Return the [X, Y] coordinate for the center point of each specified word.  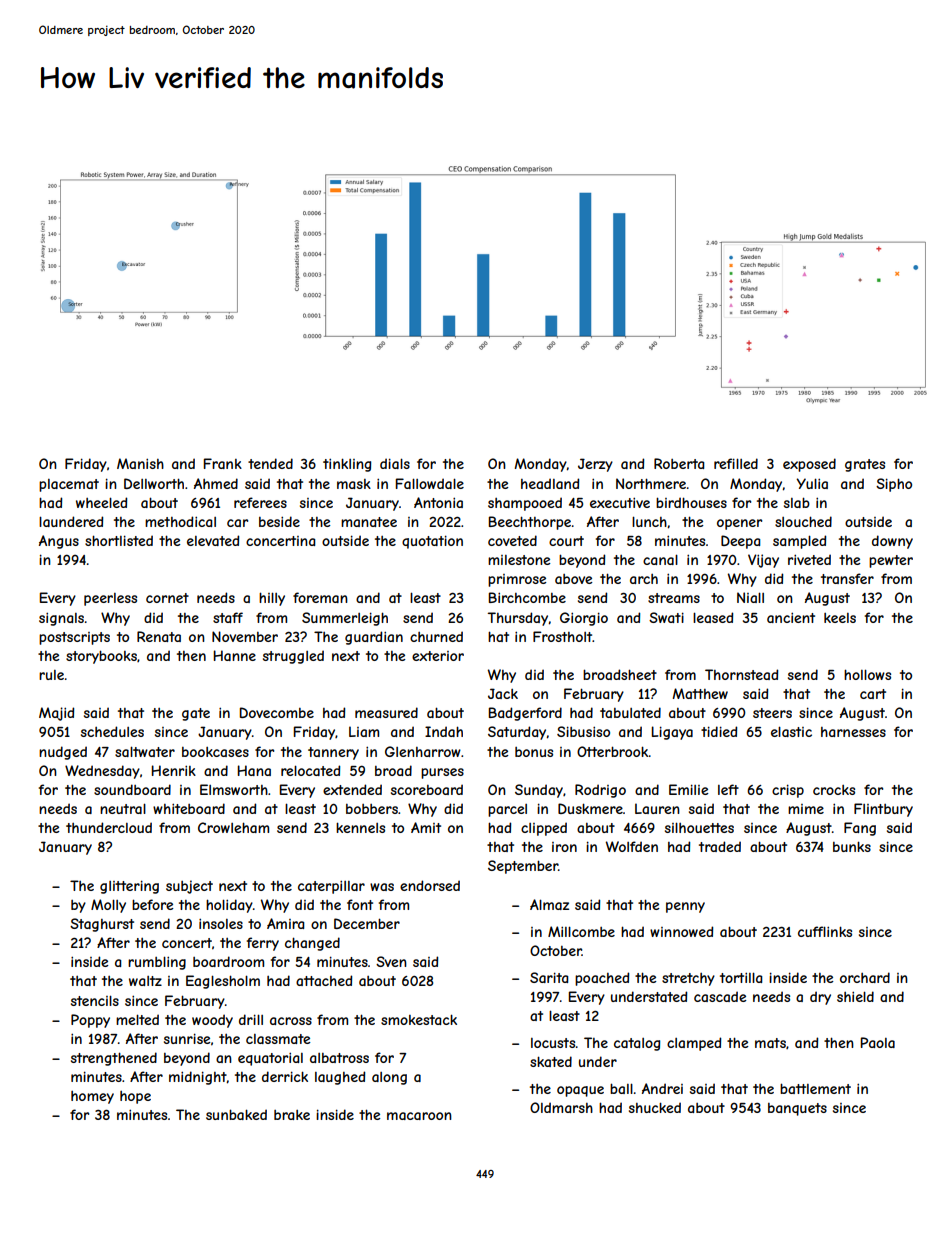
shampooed [525, 504]
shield [855, 996]
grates [865, 465]
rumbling [157, 963]
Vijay [763, 561]
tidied [719, 731]
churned [436, 636]
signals [61, 619]
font [360, 904]
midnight [198, 1078]
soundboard [132, 789]
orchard [865, 977]
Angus [59, 542]
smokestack [419, 1019]
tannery [333, 753]
